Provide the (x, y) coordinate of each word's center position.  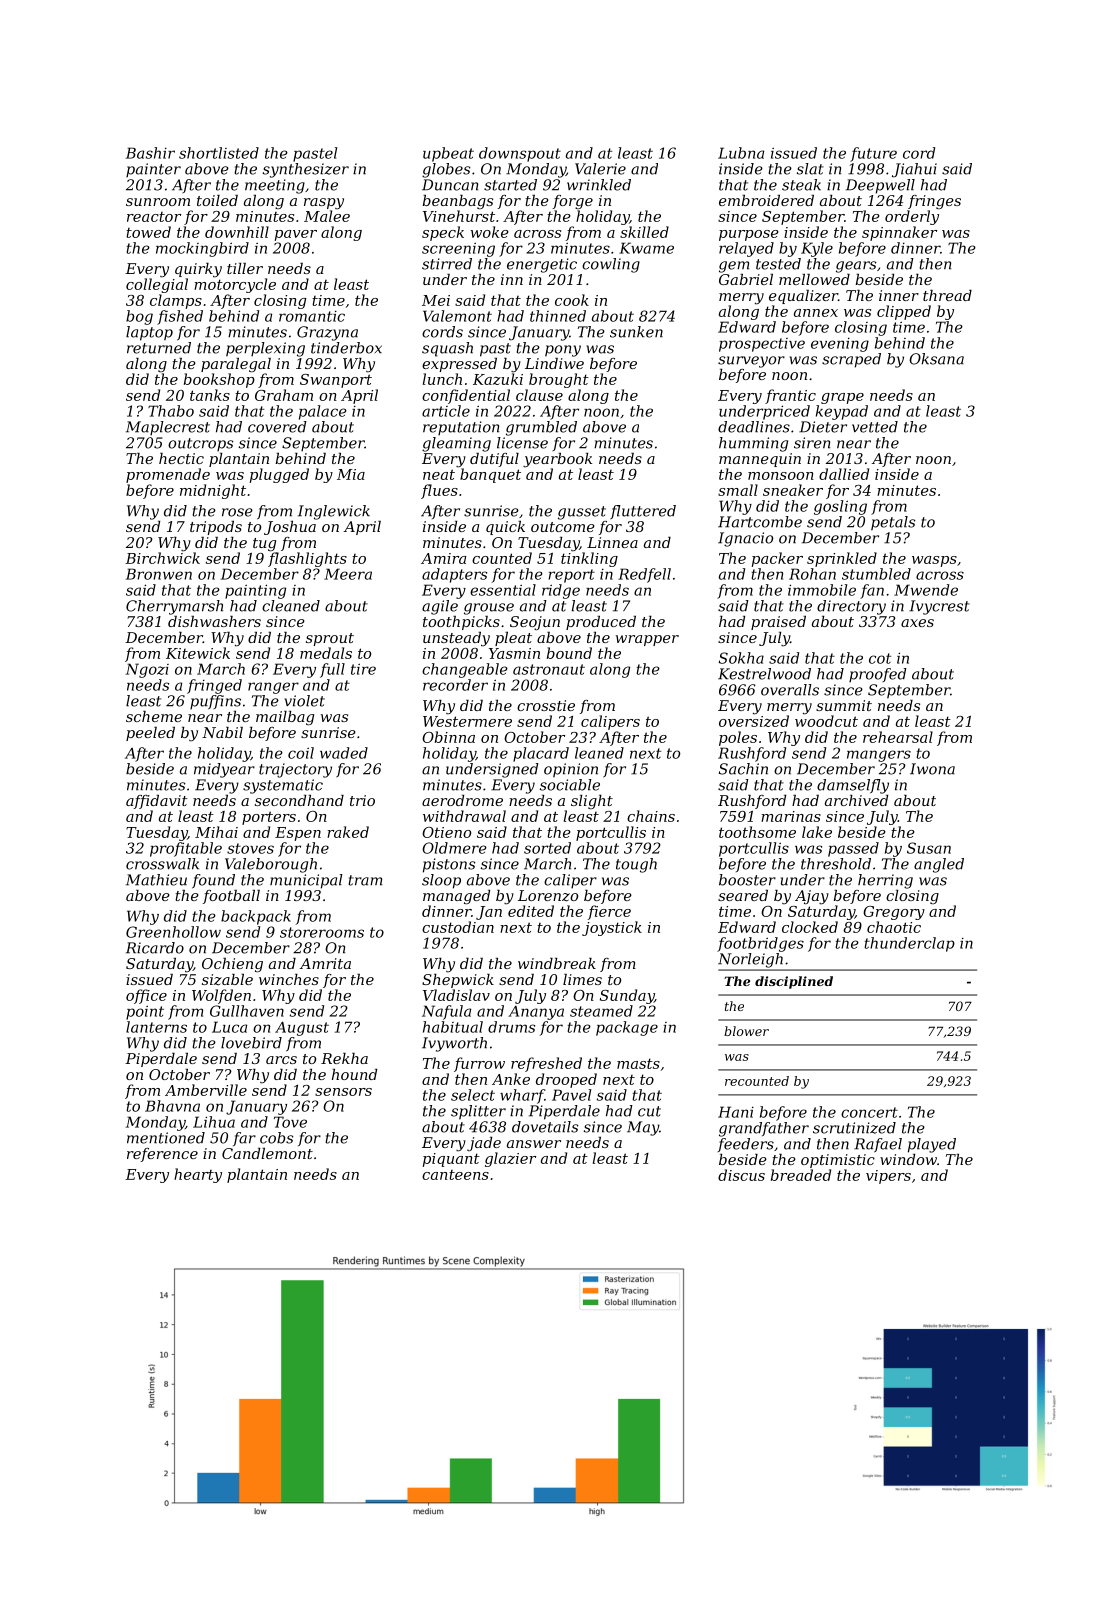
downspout (520, 154)
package (627, 1028)
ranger (273, 688)
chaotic (894, 927)
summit (844, 705)
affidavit (157, 802)
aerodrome (462, 800)
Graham (284, 395)
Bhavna (172, 1106)
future (873, 154)
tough (636, 865)
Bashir (150, 153)
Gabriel (746, 279)
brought (559, 380)
